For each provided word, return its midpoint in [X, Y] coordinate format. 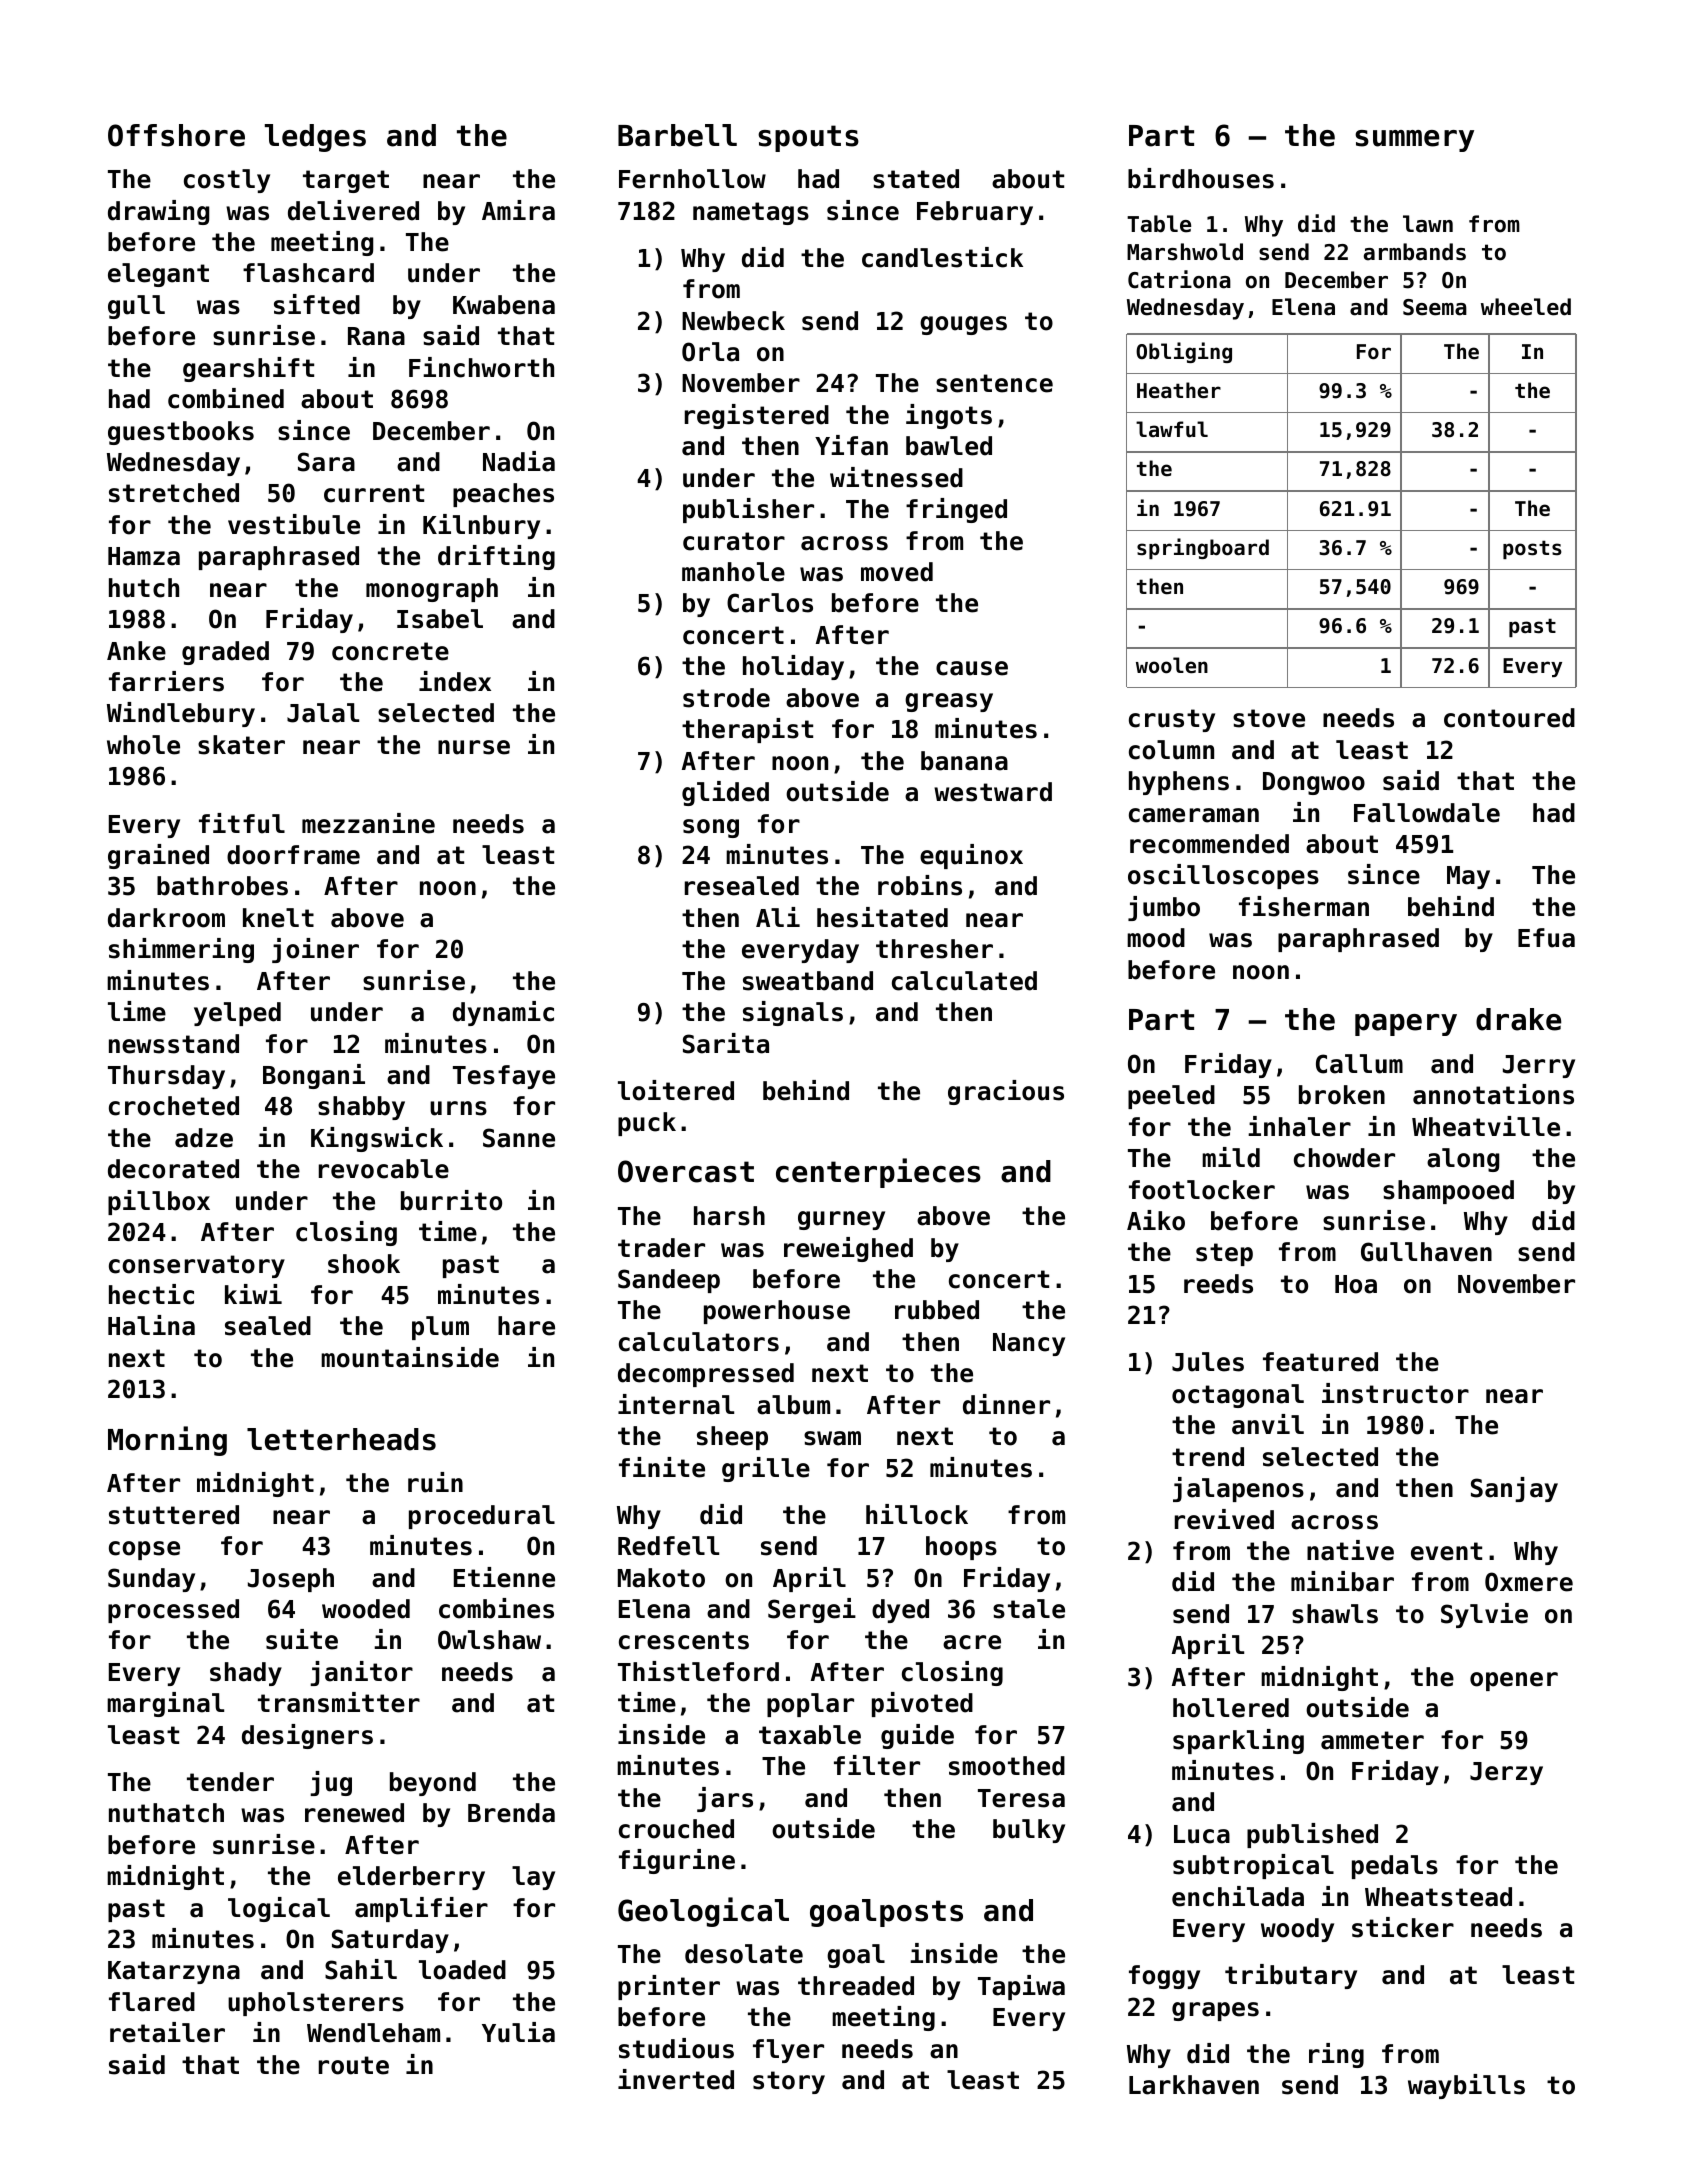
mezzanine [368, 823]
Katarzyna [174, 1972]
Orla [710, 352]
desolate [744, 1954]
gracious [1006, 1092]
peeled [1171, 1097]
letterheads [341, 1439]
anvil [1268, 1424]
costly [227, 181]
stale [1029, 1609]
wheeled [1526, 307]
